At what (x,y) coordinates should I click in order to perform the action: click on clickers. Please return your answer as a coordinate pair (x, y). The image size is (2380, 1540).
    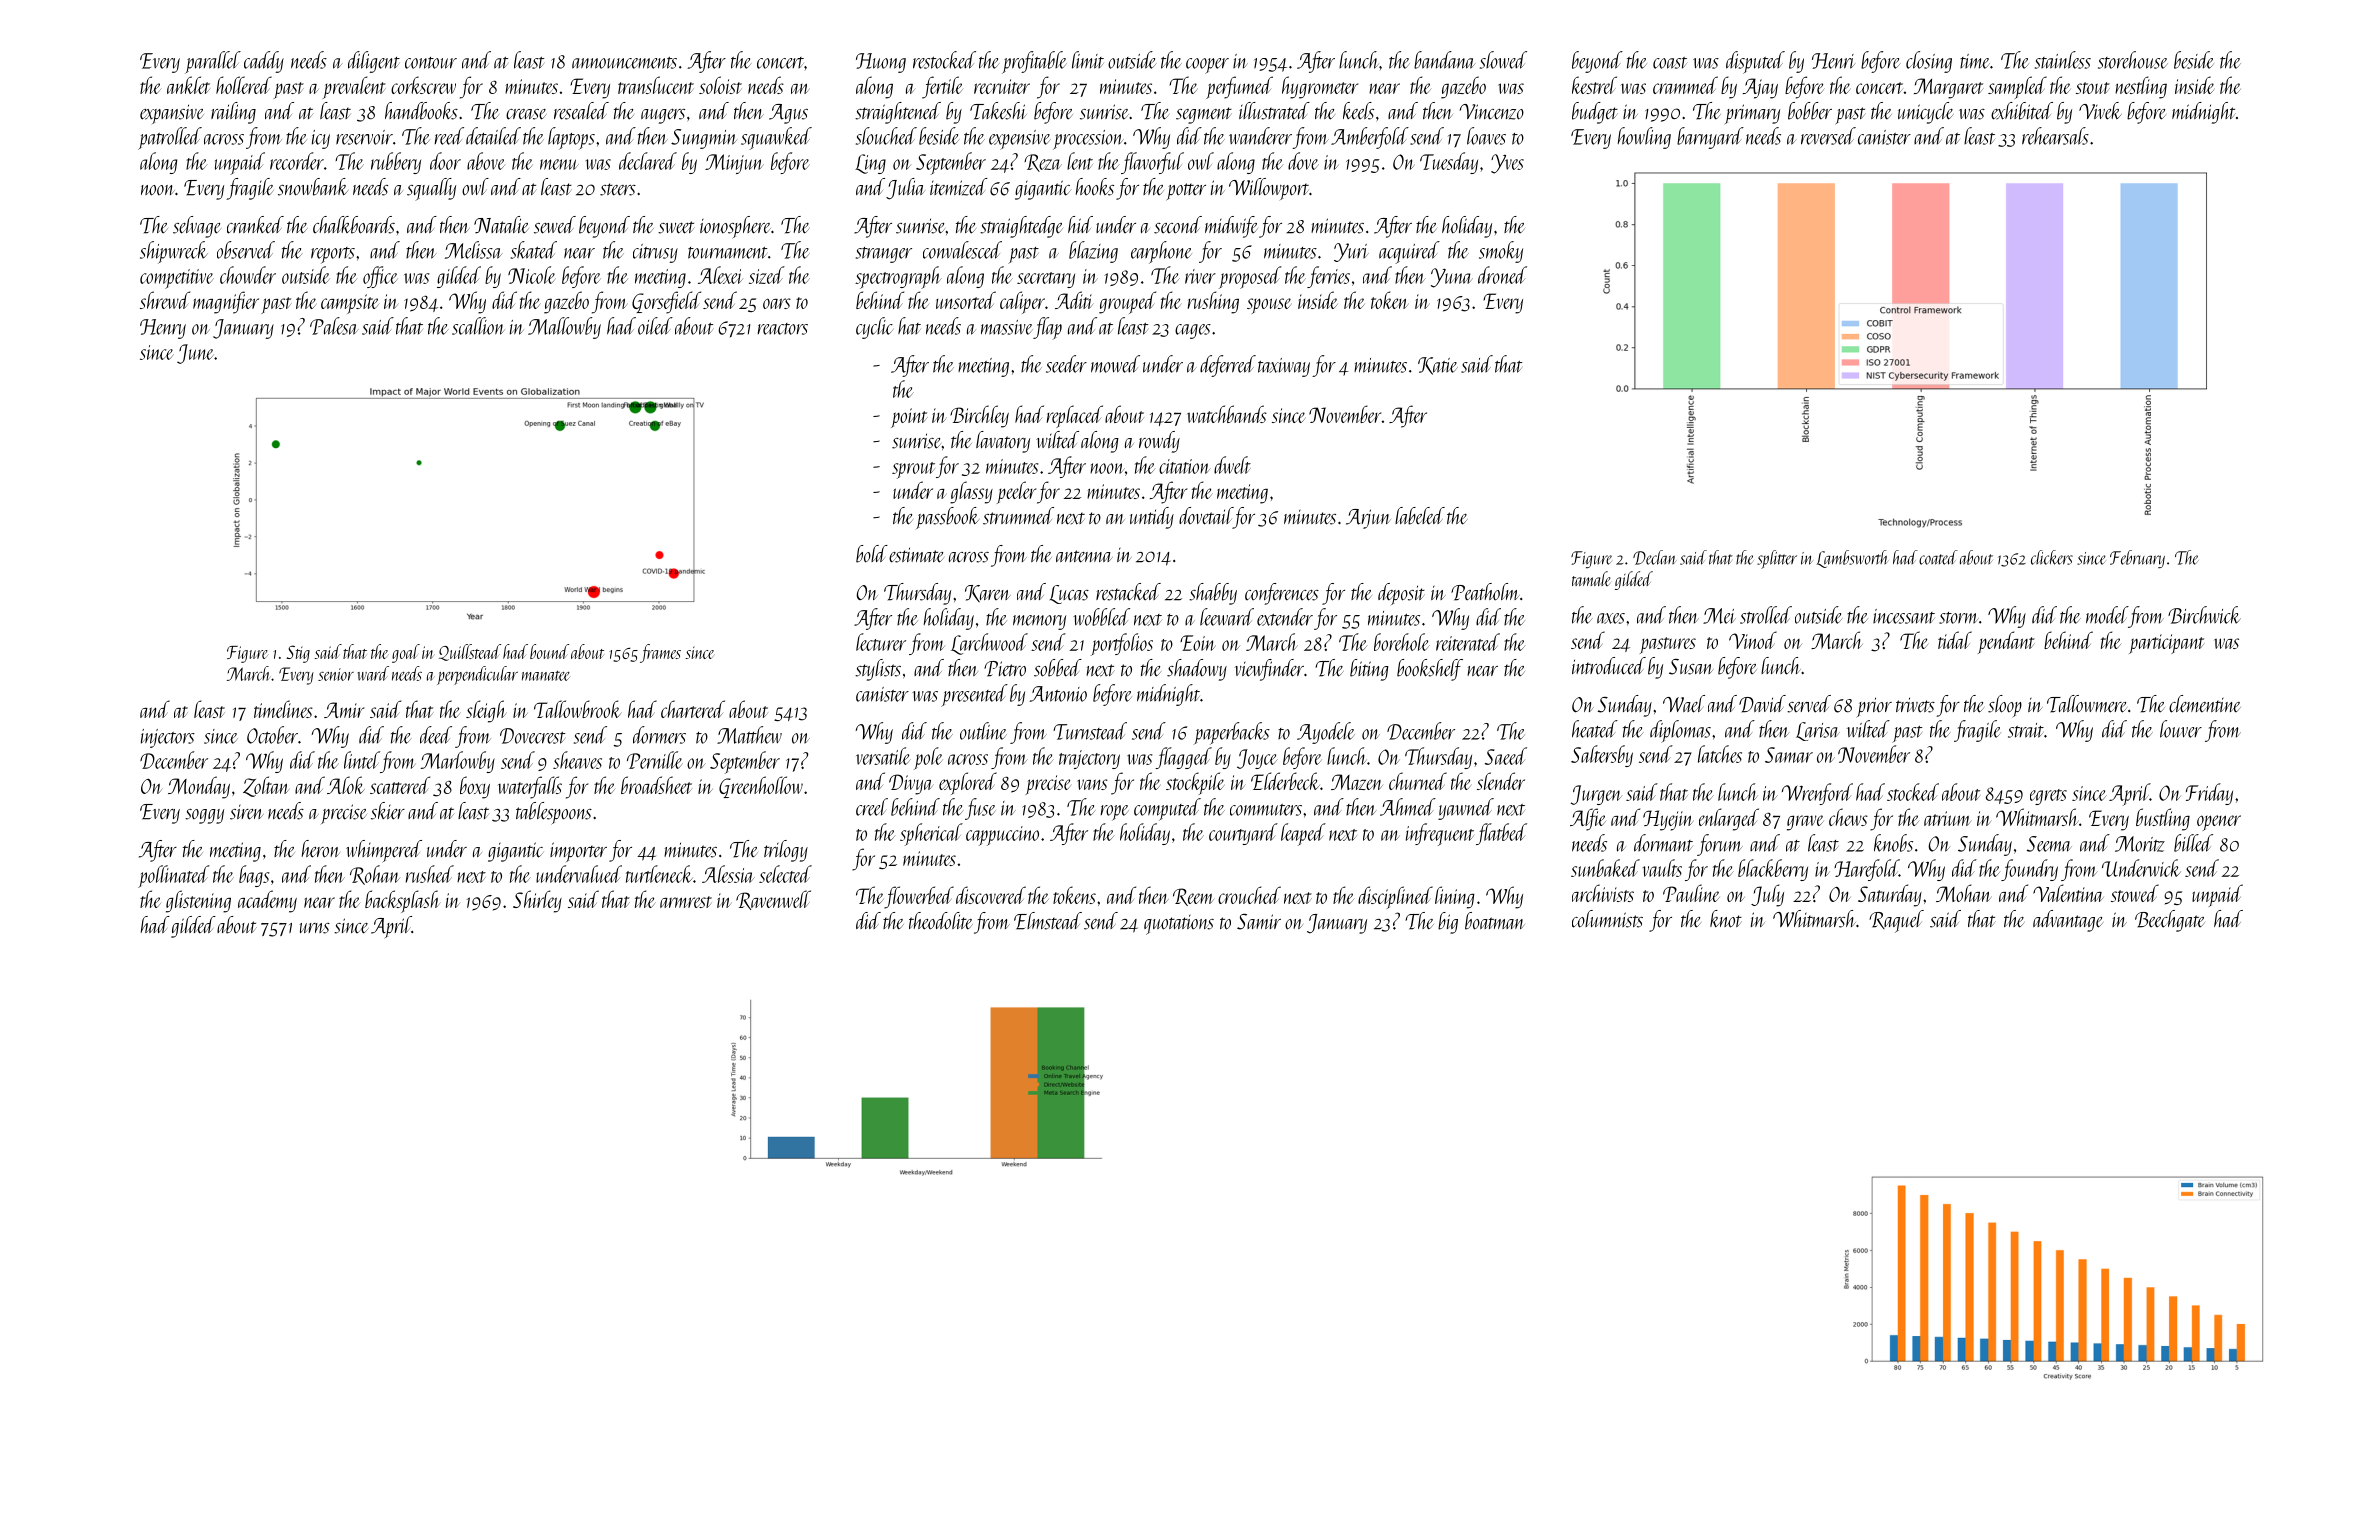
    Looking at the image, I should click on (2052, 557).
